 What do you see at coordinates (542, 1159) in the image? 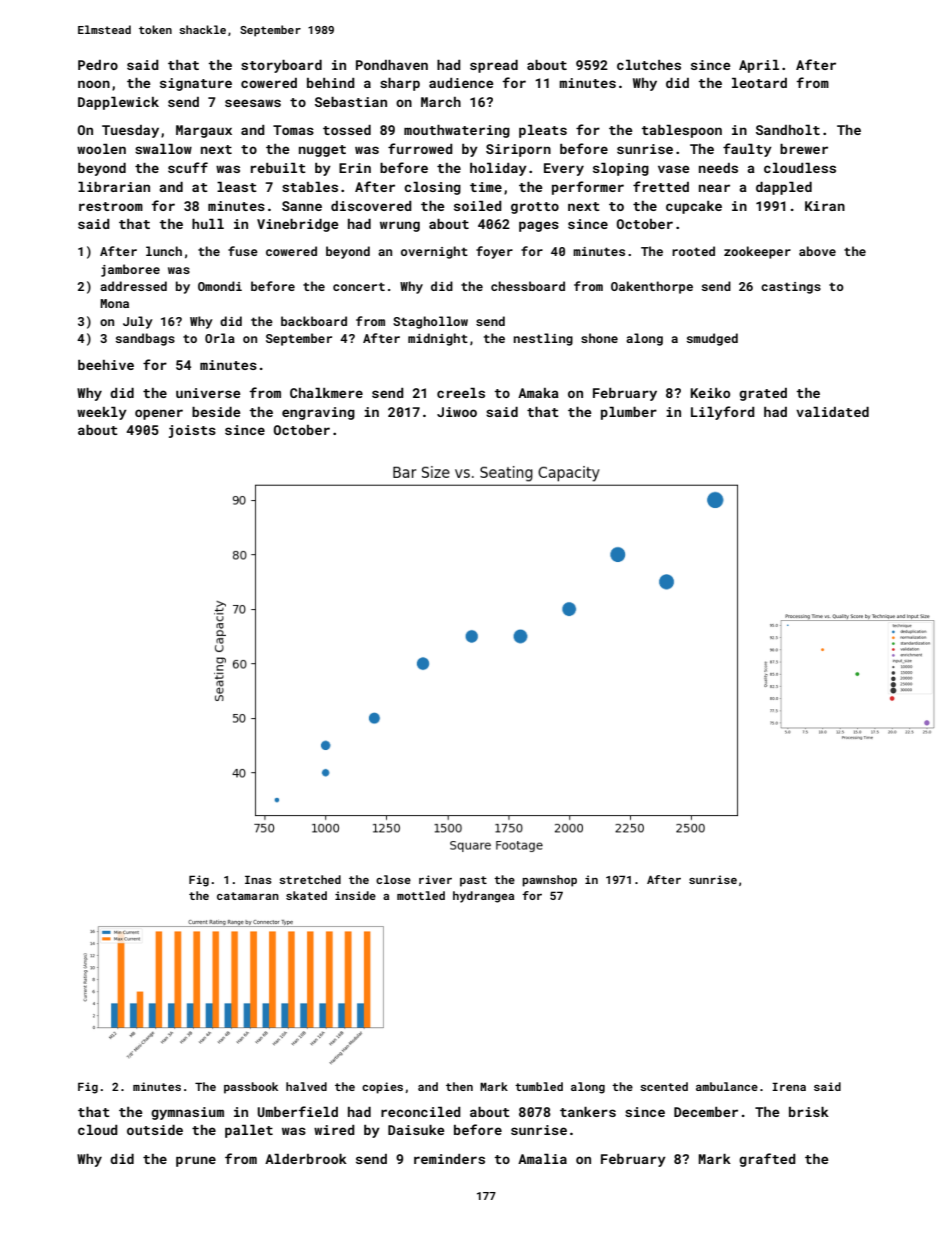
I see `Amalia` at bounding box center [542, 1159].
